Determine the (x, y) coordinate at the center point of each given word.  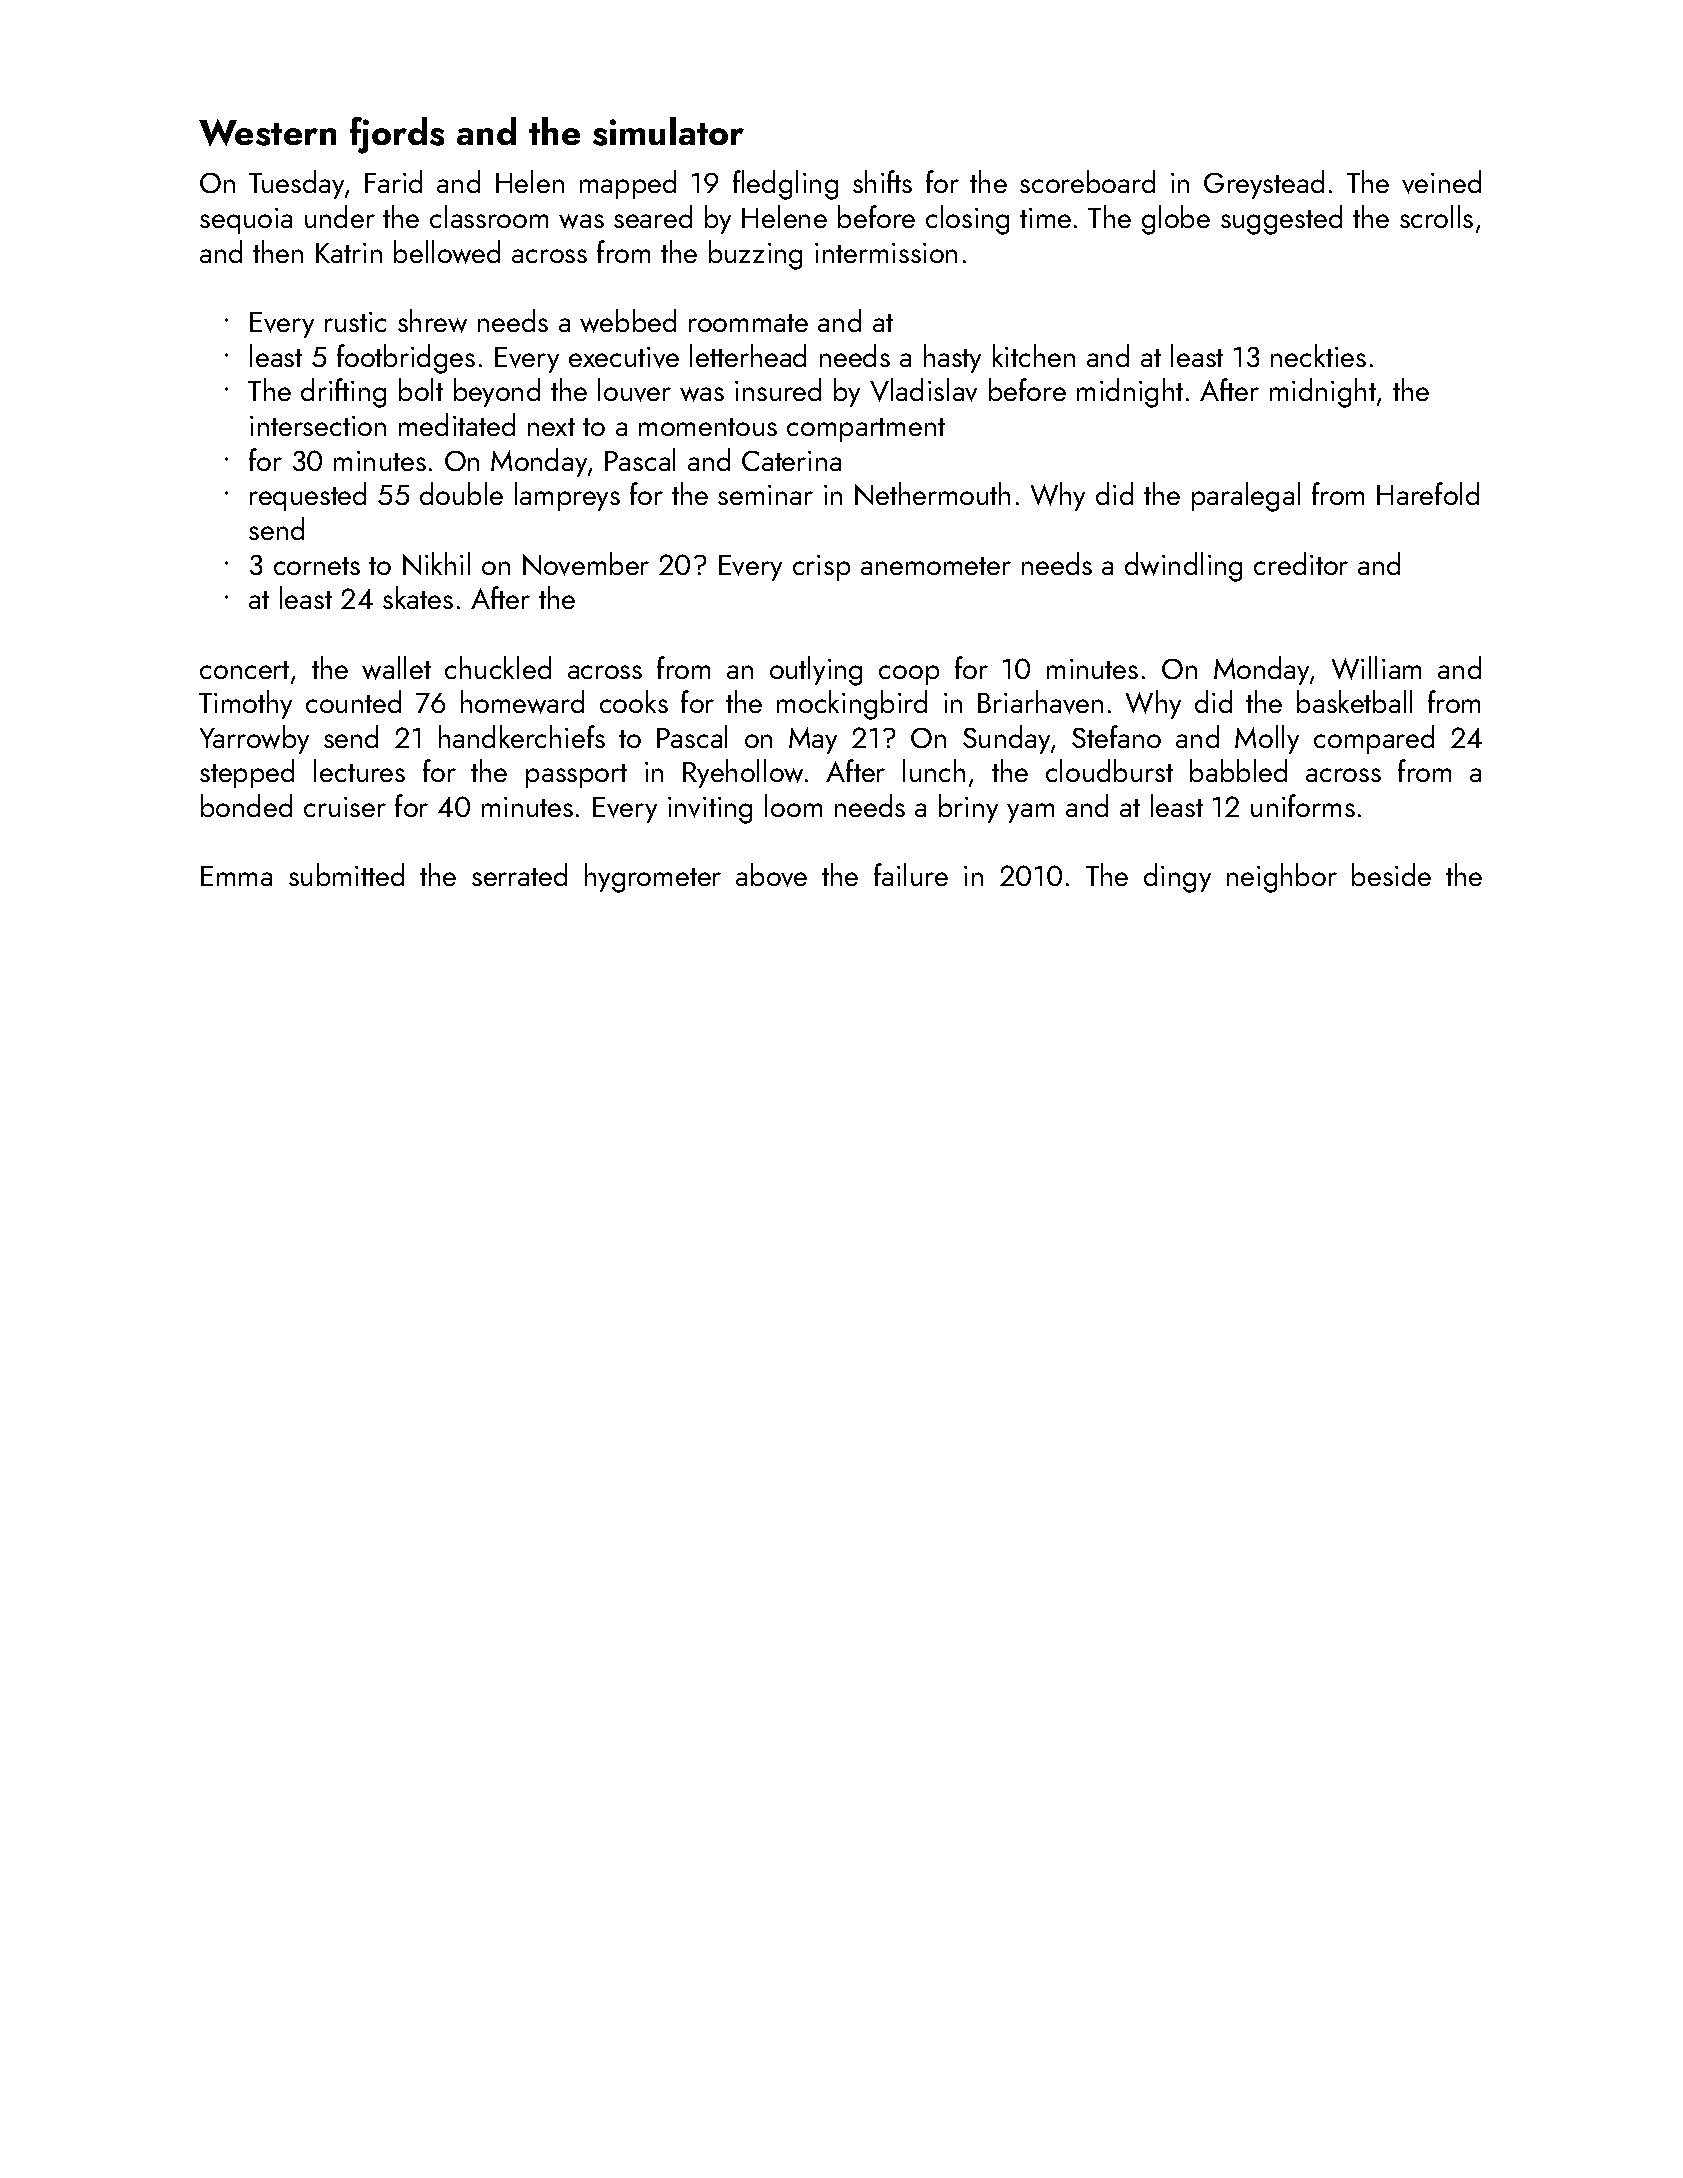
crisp (821, 568)
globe (1176, 220)
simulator (668, 131)
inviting (710, 810)
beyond (497, 392)
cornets (317, 566)
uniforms (1303, 805)
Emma (236, 876)
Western (267, 132)
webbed (628, 321)
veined (1441, 182)
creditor (1301, 563)
